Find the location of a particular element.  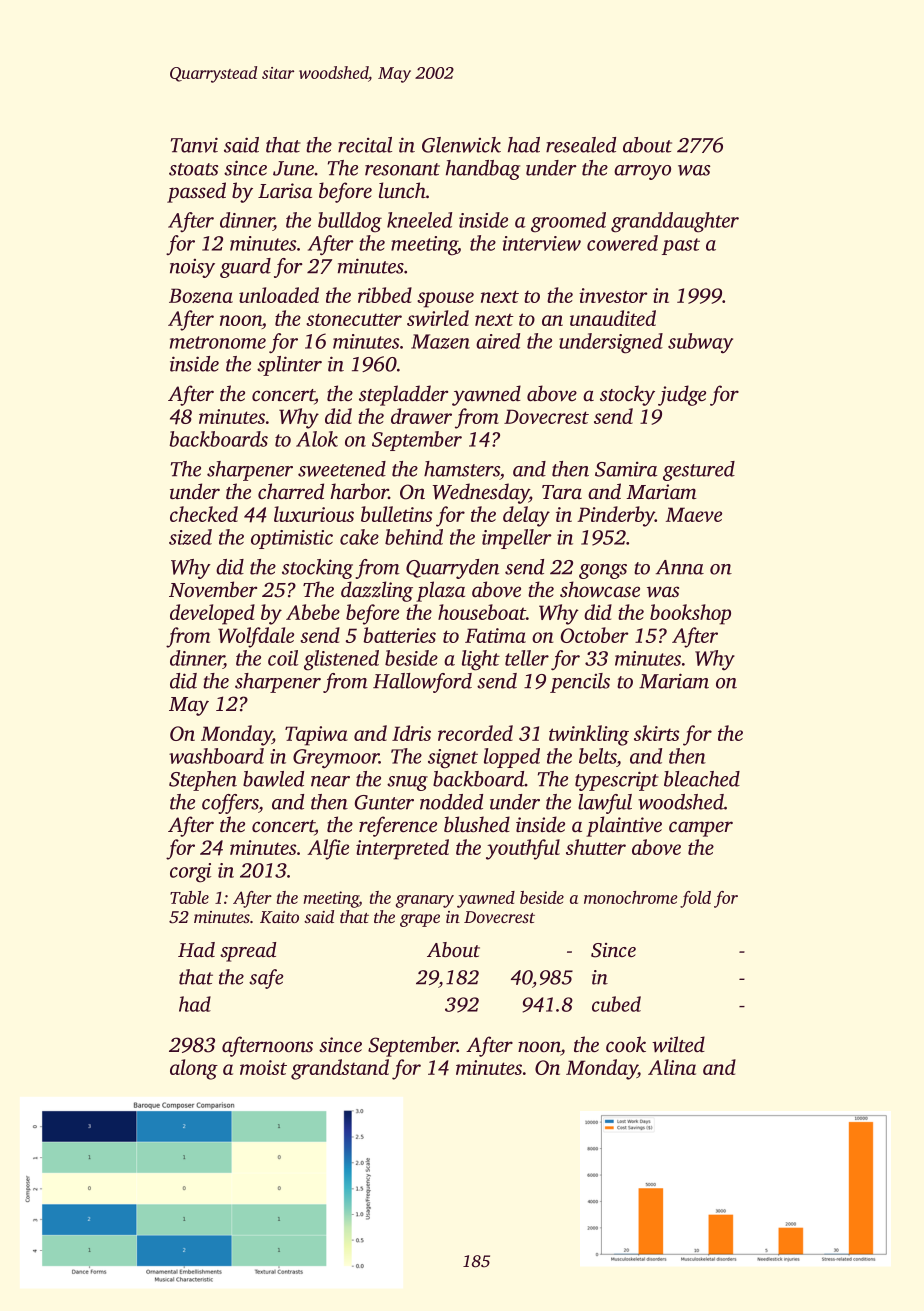

passed is located at coordinates (196, 192).
